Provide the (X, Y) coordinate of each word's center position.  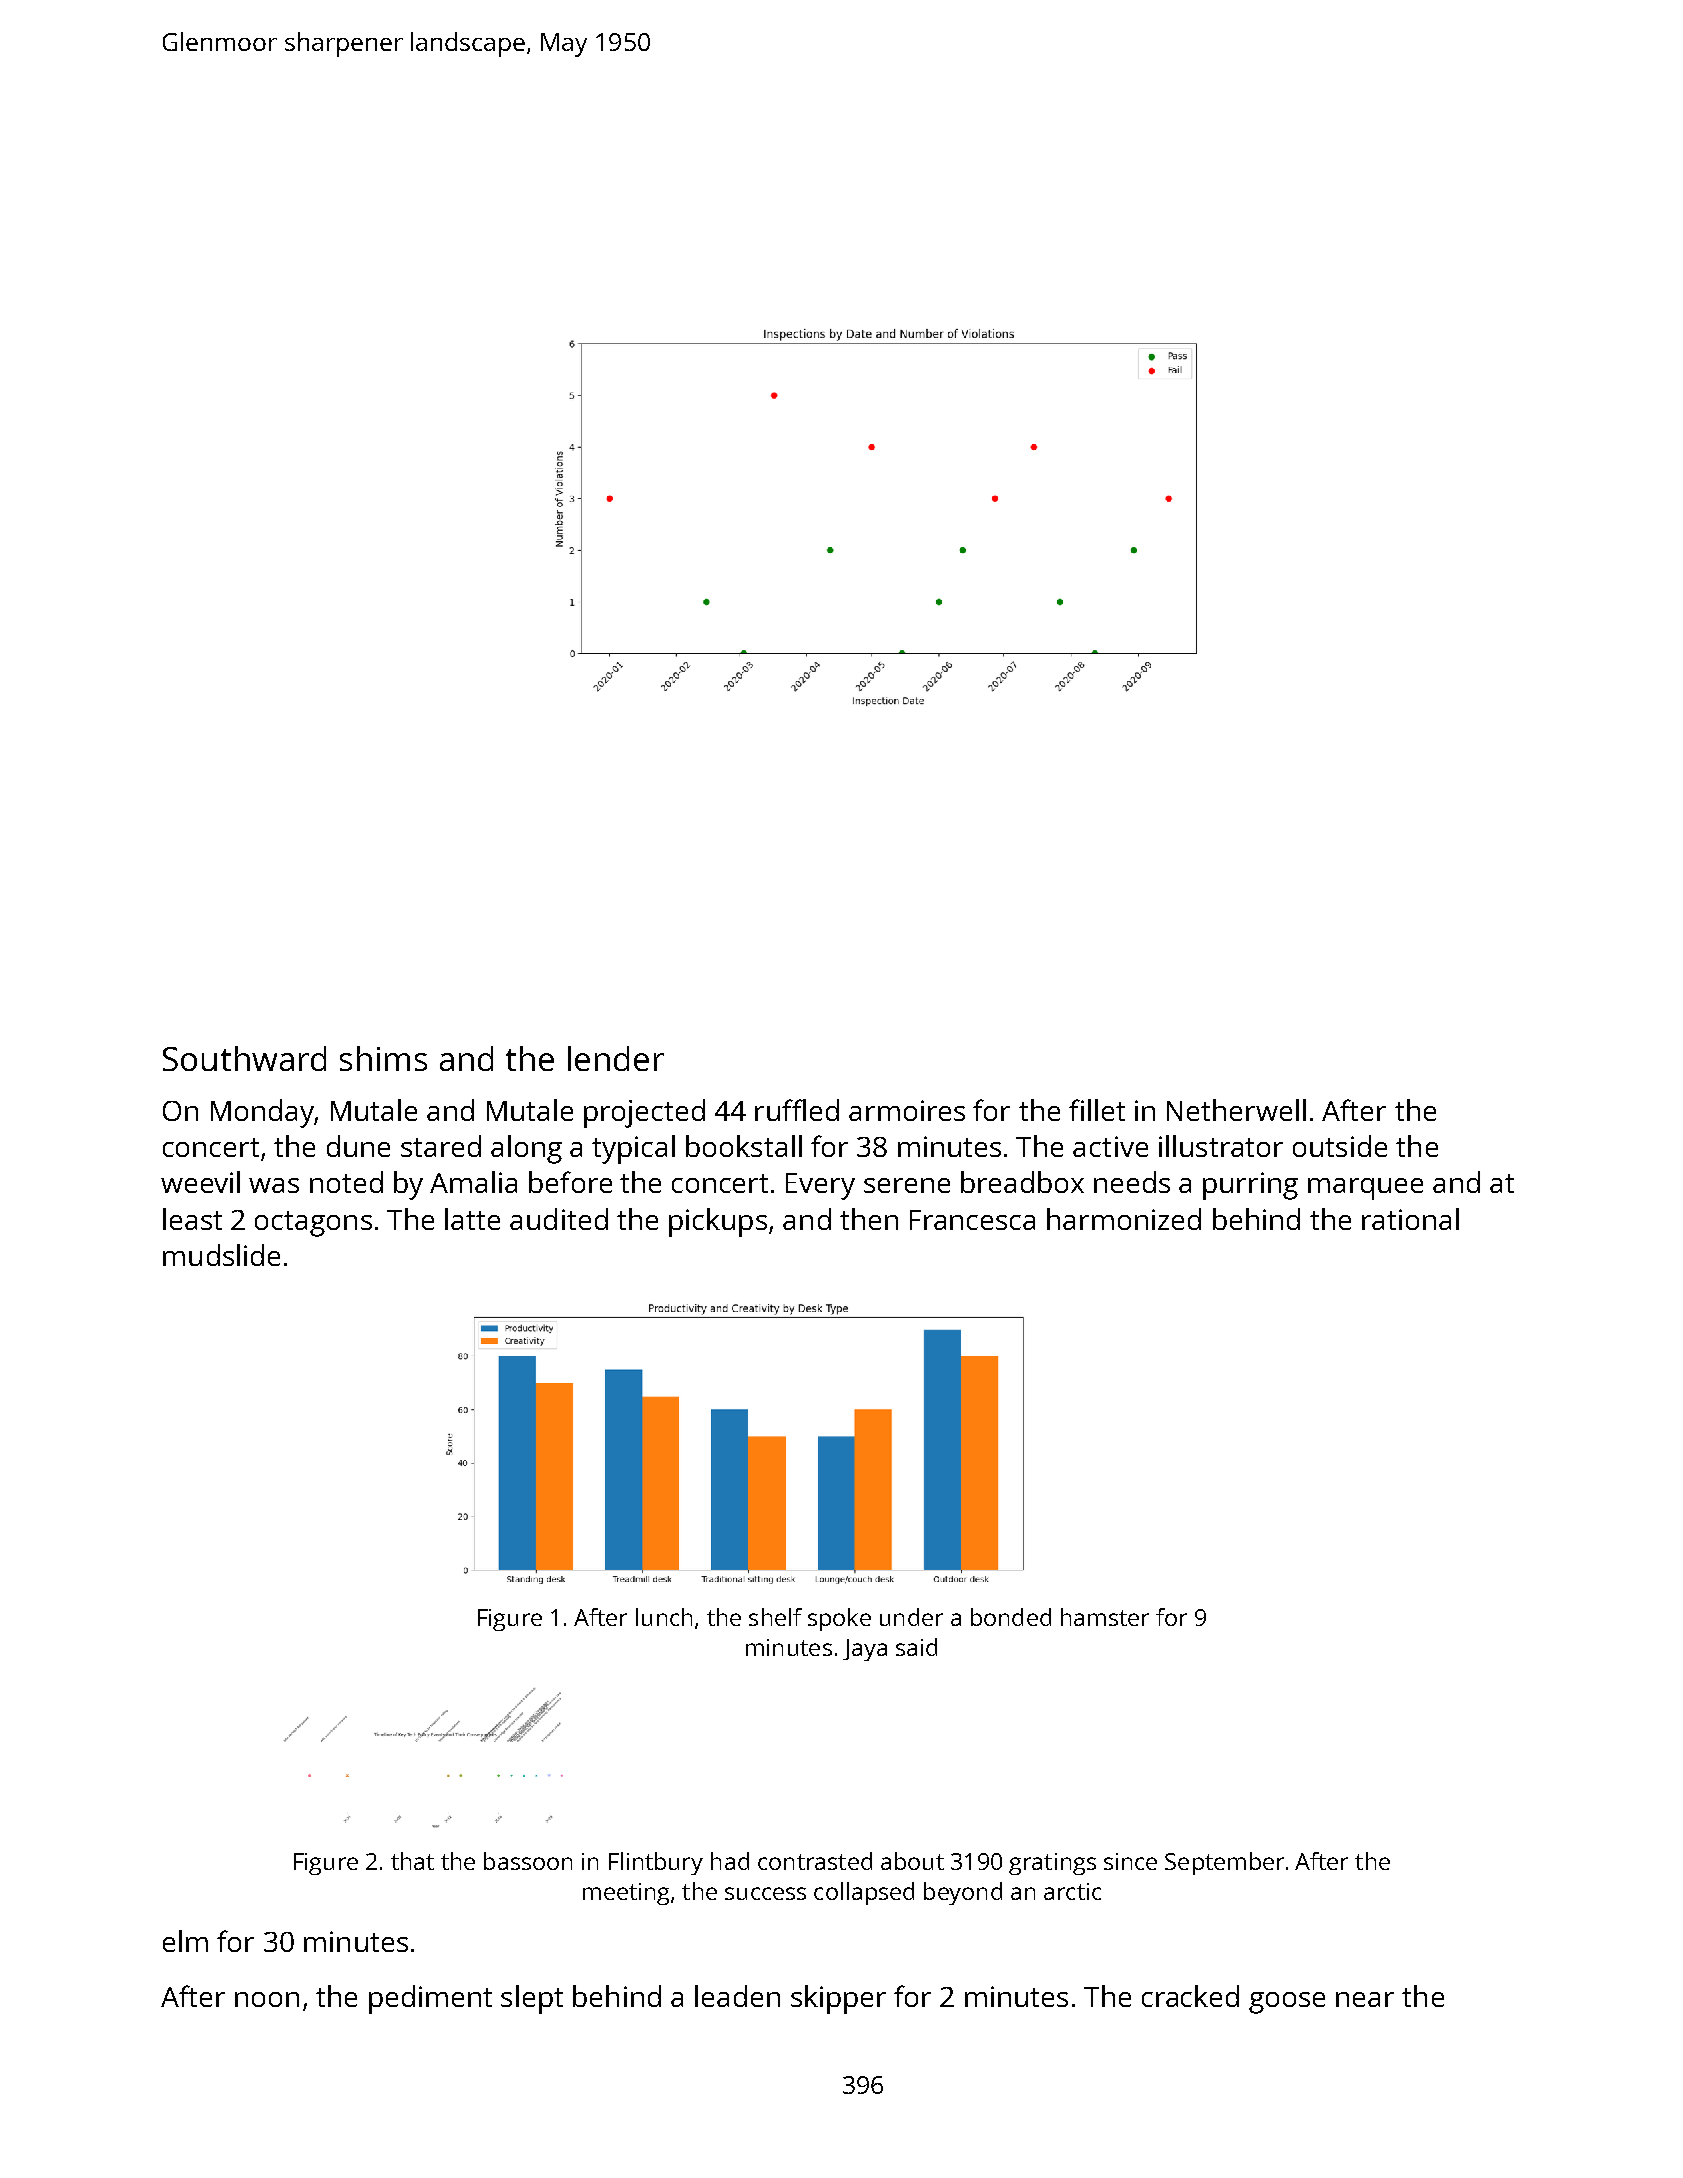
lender (616, 1058)
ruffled (797, 1110)
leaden (737, 1996)
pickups (718, 1222)
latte (472, 1219)
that (412, 1861)
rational (1410, 1219)
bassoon (528, 1861)
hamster (1105, 1617)
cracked (1190, 1996)
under (911, 1617)
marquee (1365, 1189)
